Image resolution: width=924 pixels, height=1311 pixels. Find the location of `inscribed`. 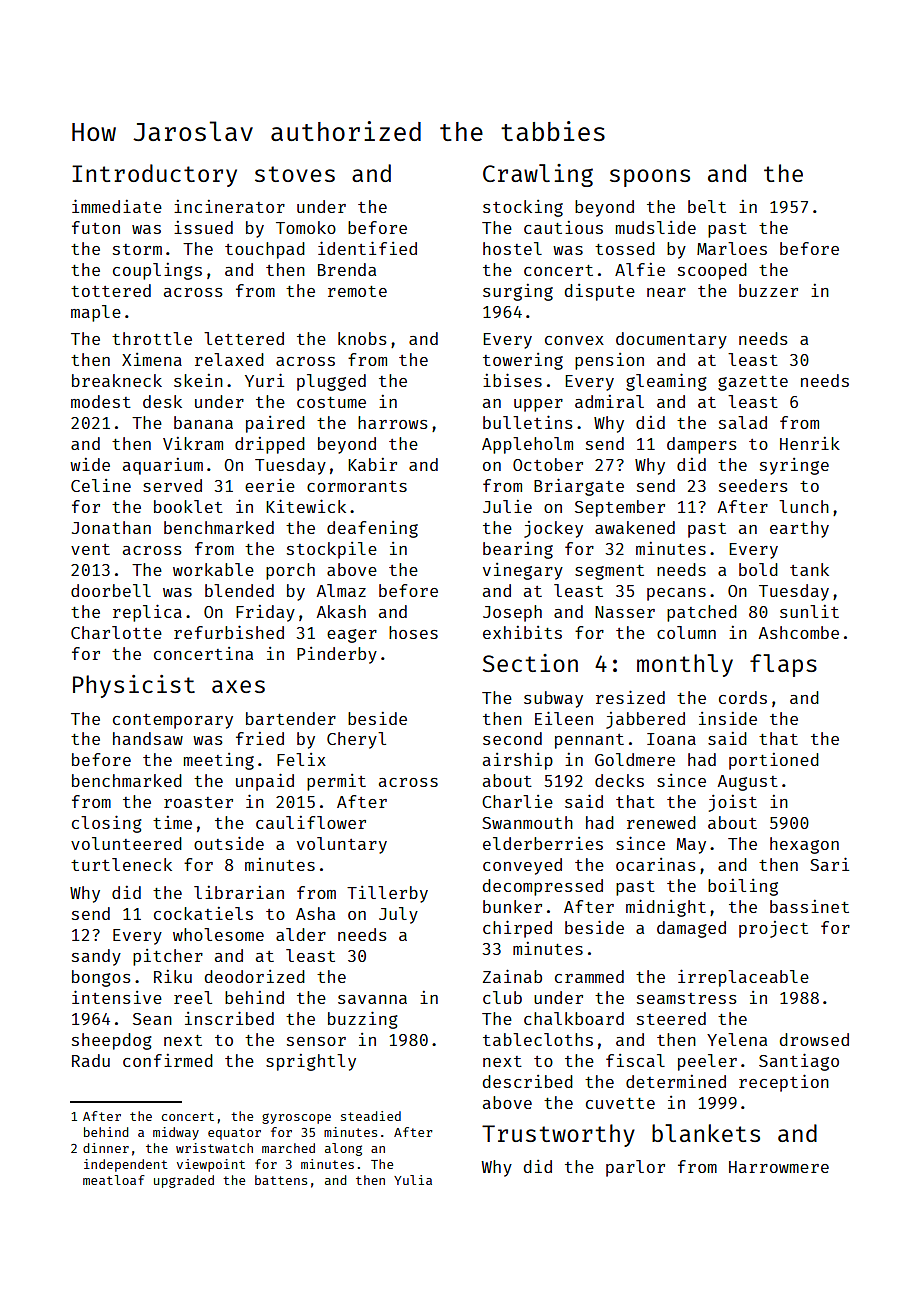

inscribed is located at coordinates (229, 1018).
